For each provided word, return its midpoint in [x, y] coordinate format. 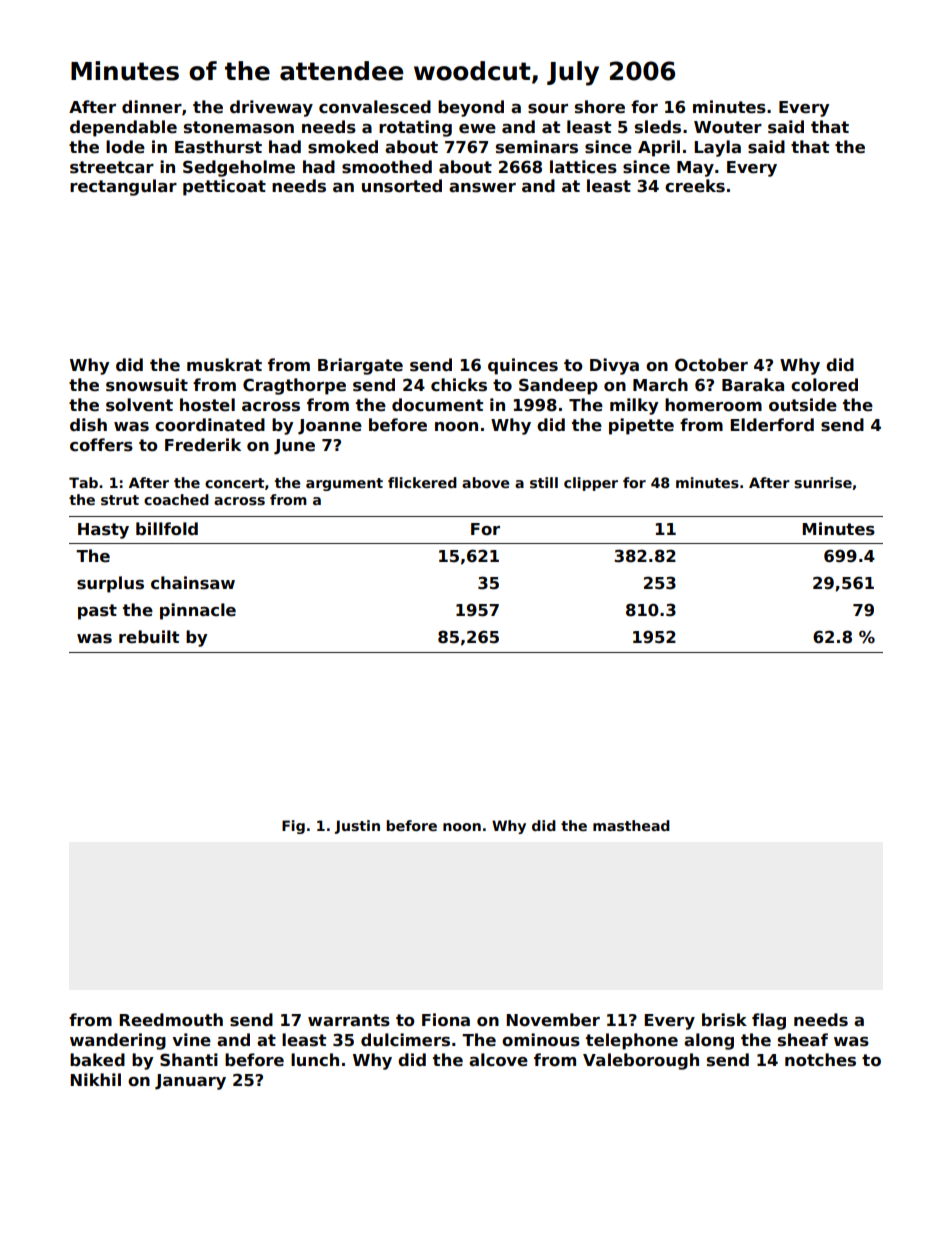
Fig [293, 827]
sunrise [823, 482]
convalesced [375, 107]
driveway [271, 108]
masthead [631, 825]
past [97, 612]
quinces [523, 366]
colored [824, 385]
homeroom [713, 405]
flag [769, 1021]
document [437, 405]
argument [344, 484]
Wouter [728, 127]
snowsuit [147, 385]
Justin [357, 827]
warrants [349, 1020]
